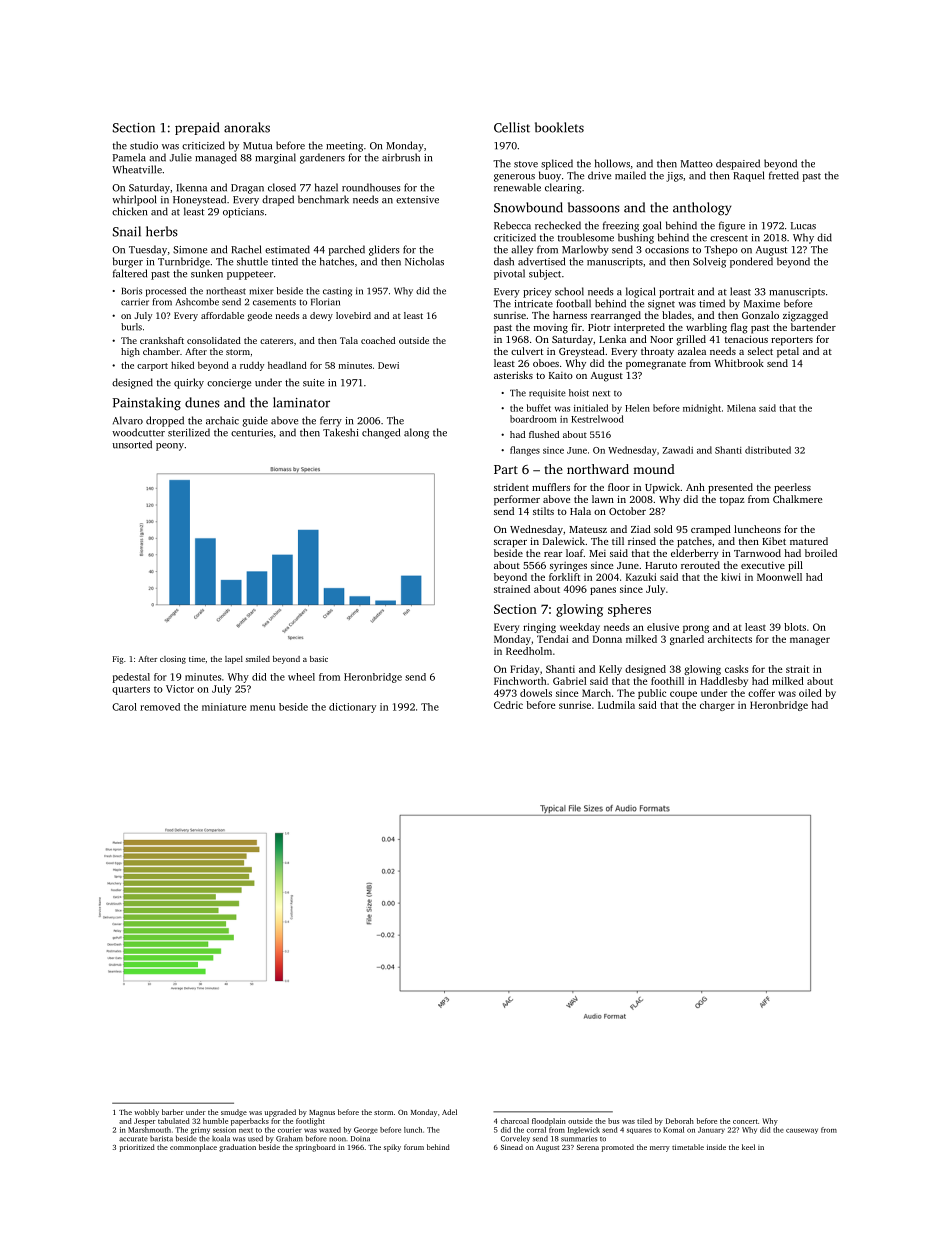  Describe the element at coordinates (584, 1130) in the image. I see `Inglewick` at that location.
